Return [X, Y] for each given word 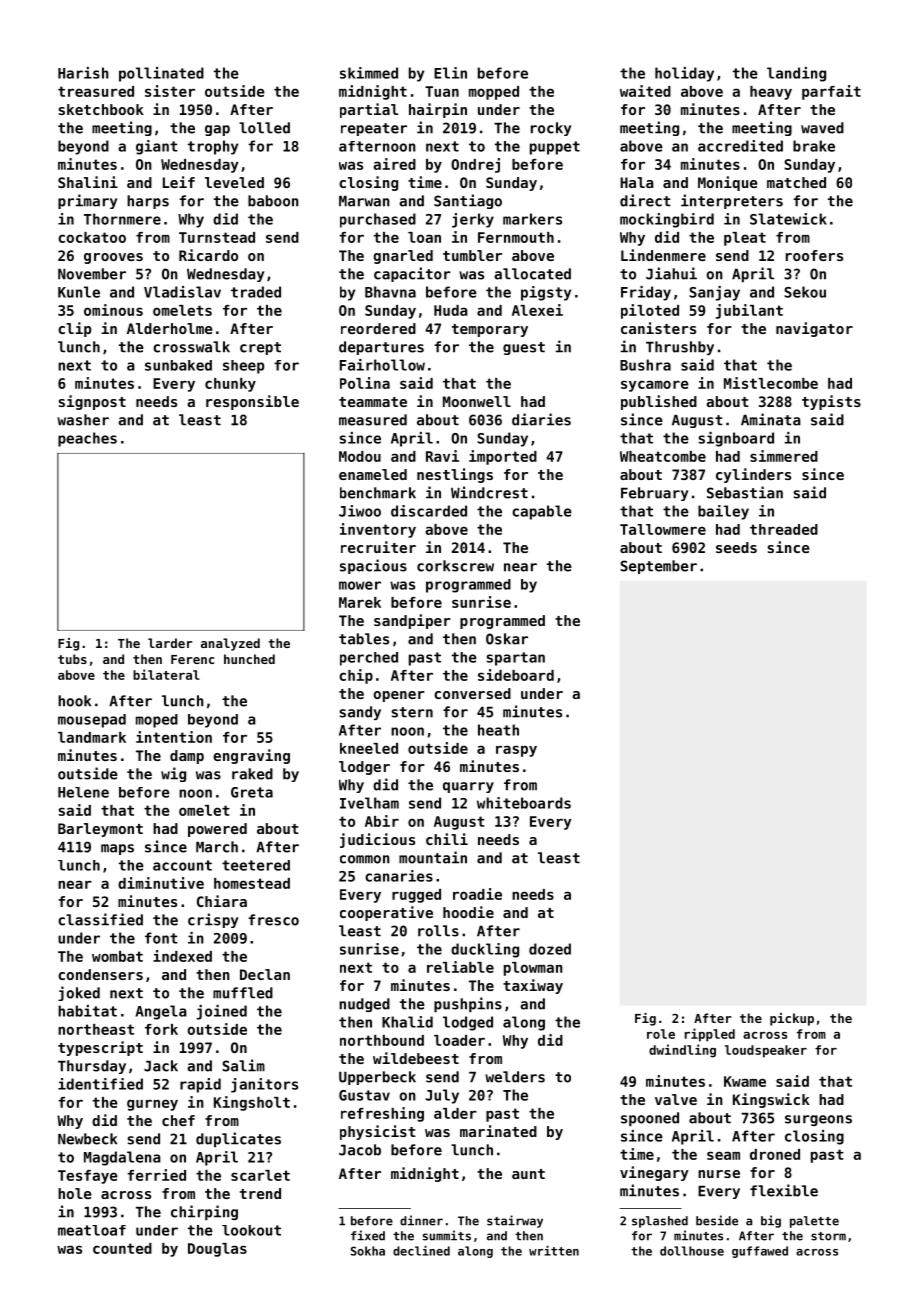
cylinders [753, 475]
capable [542, 512]
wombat [117, 956]
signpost [92, 402]
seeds [736, 547]
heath [498, 730]
